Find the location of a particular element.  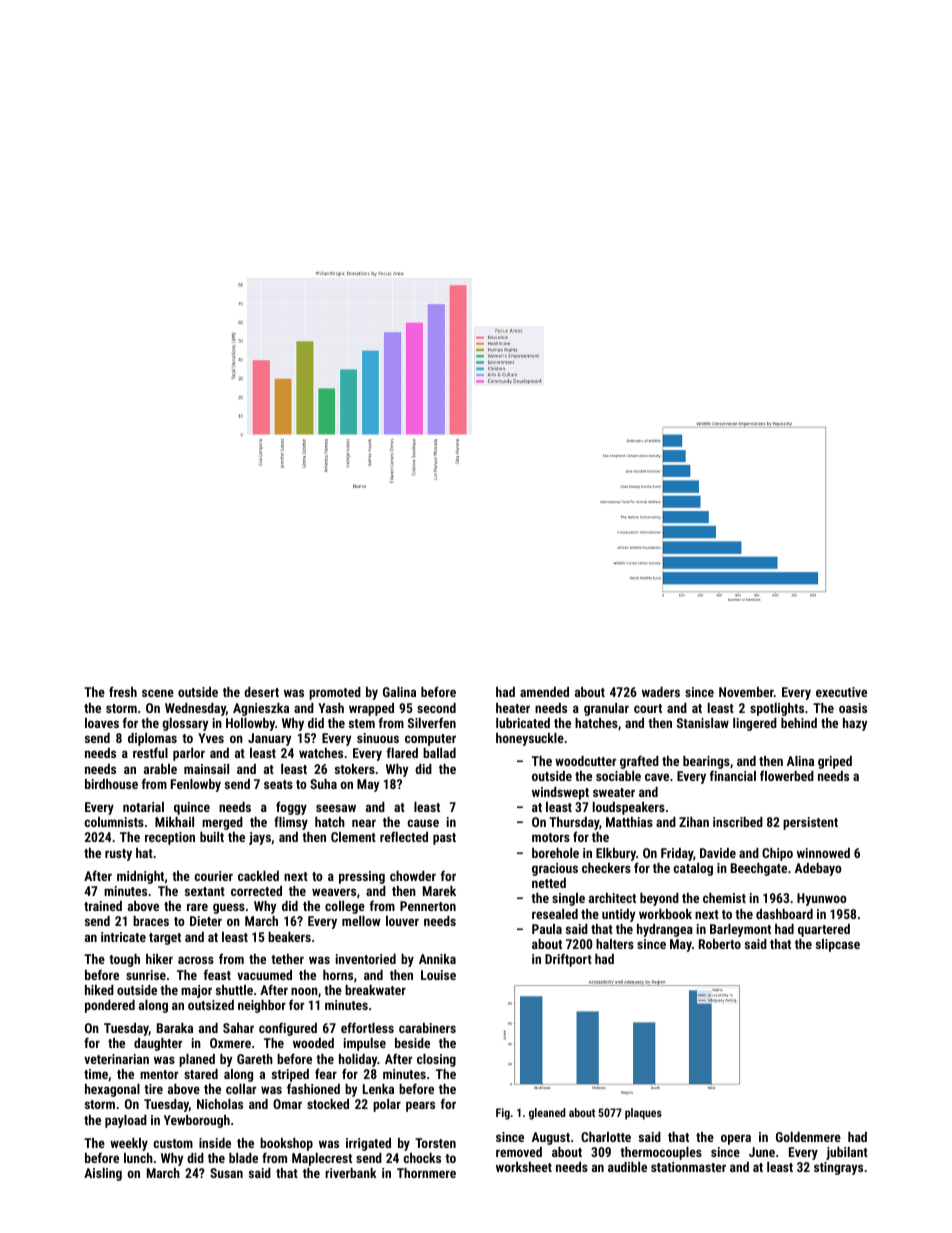

fresh is located at coordinates (123, 691).
